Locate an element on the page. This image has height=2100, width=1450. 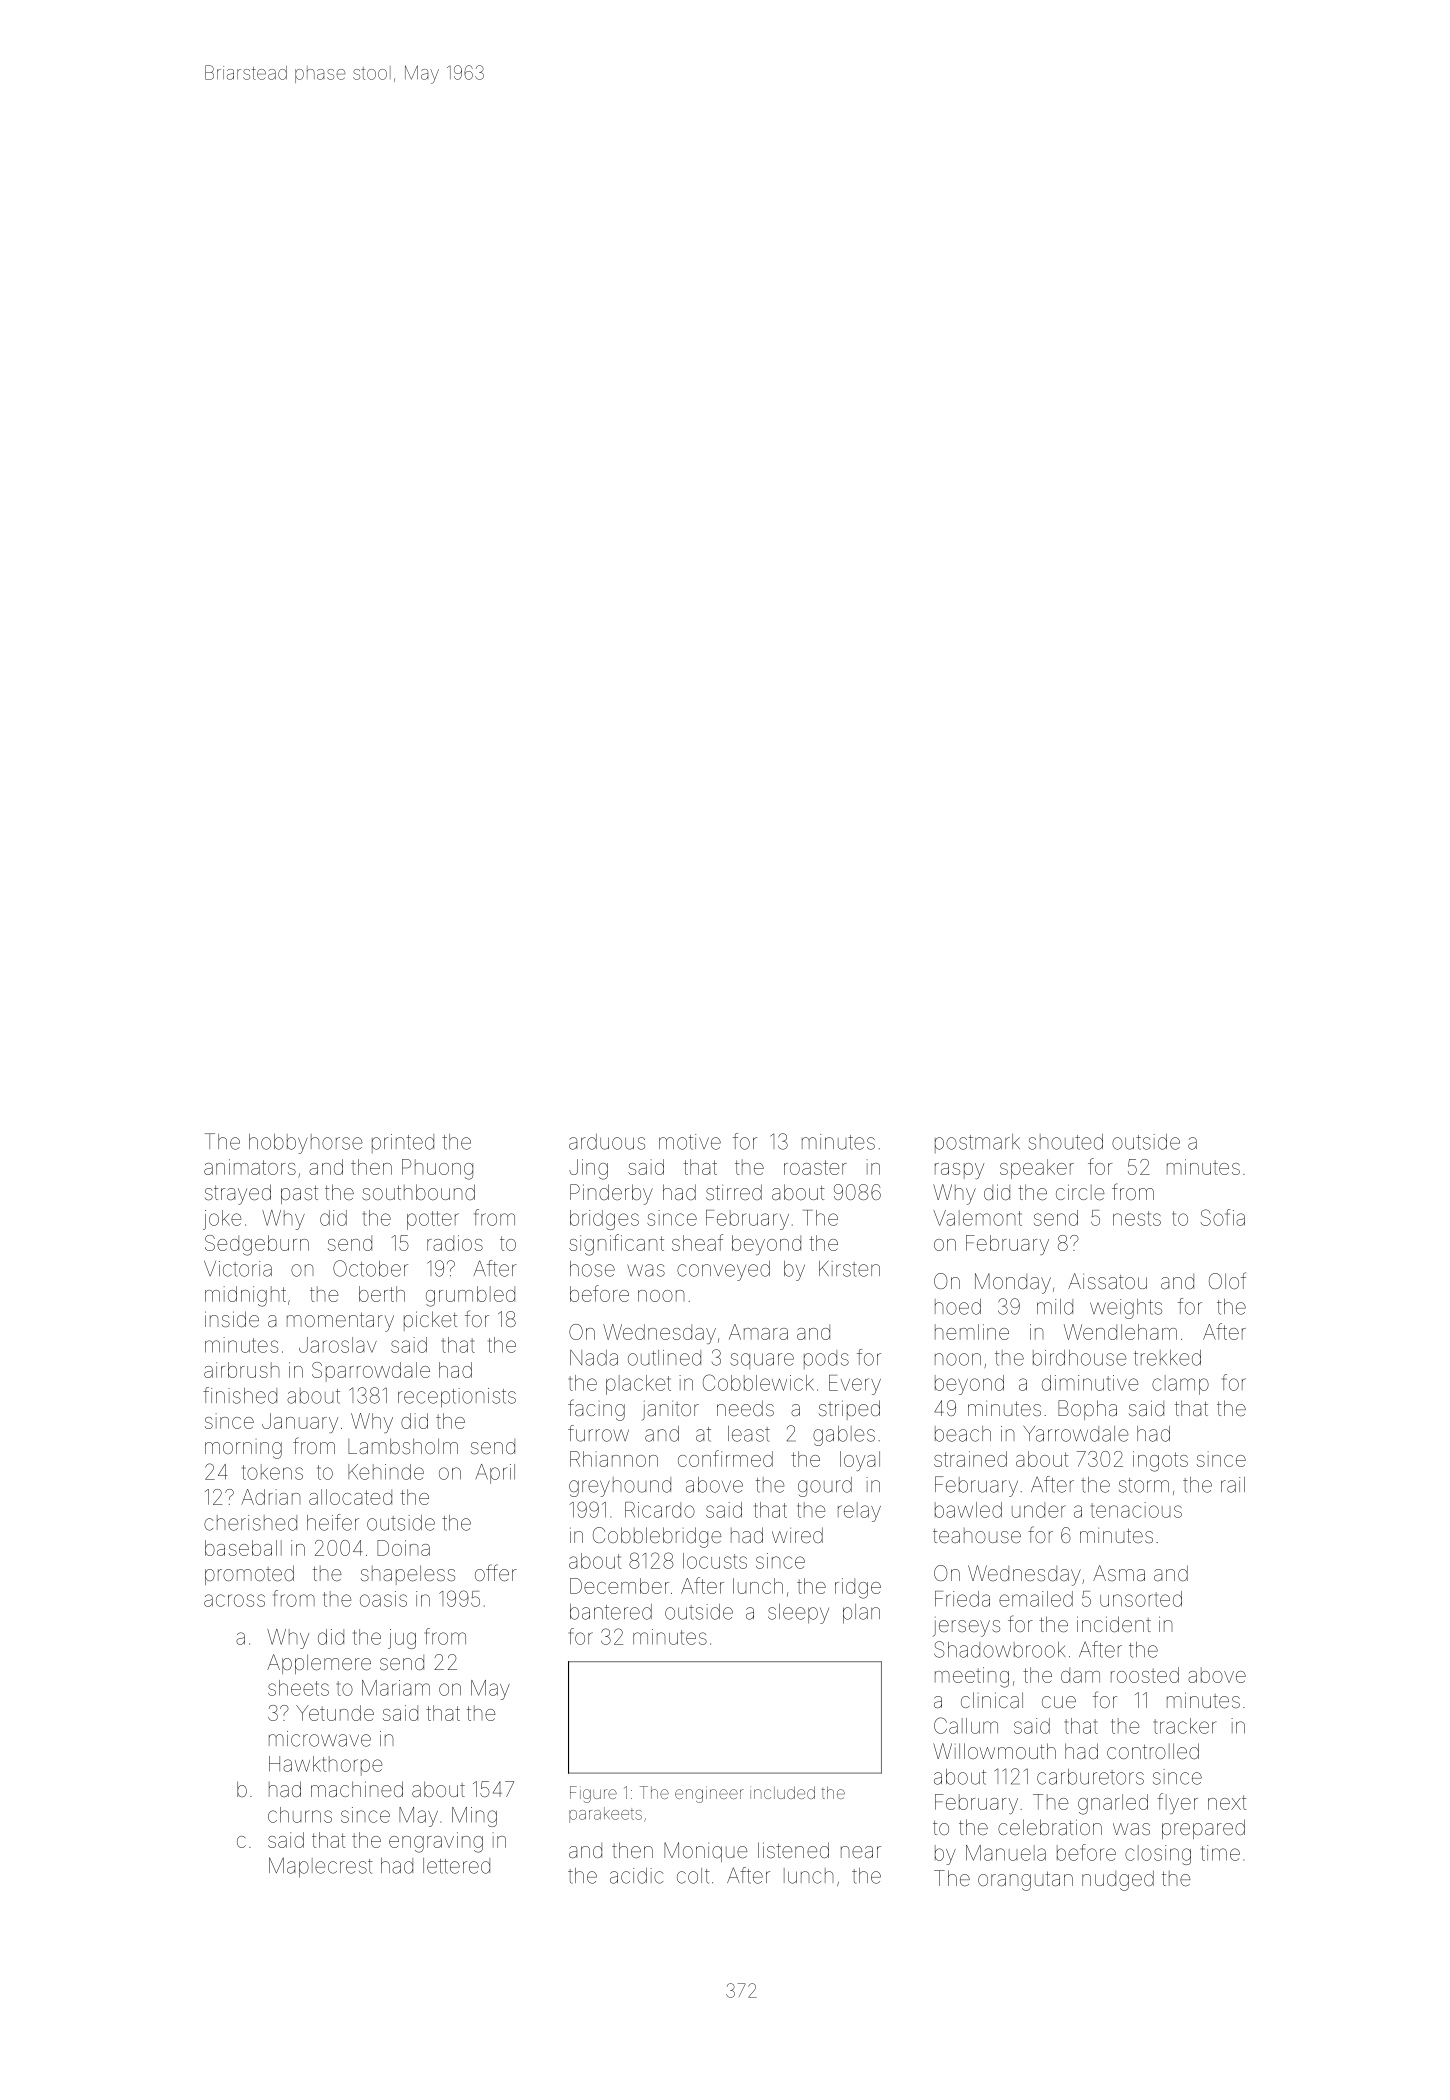
acidic is located at coordinates (636, 1876).
